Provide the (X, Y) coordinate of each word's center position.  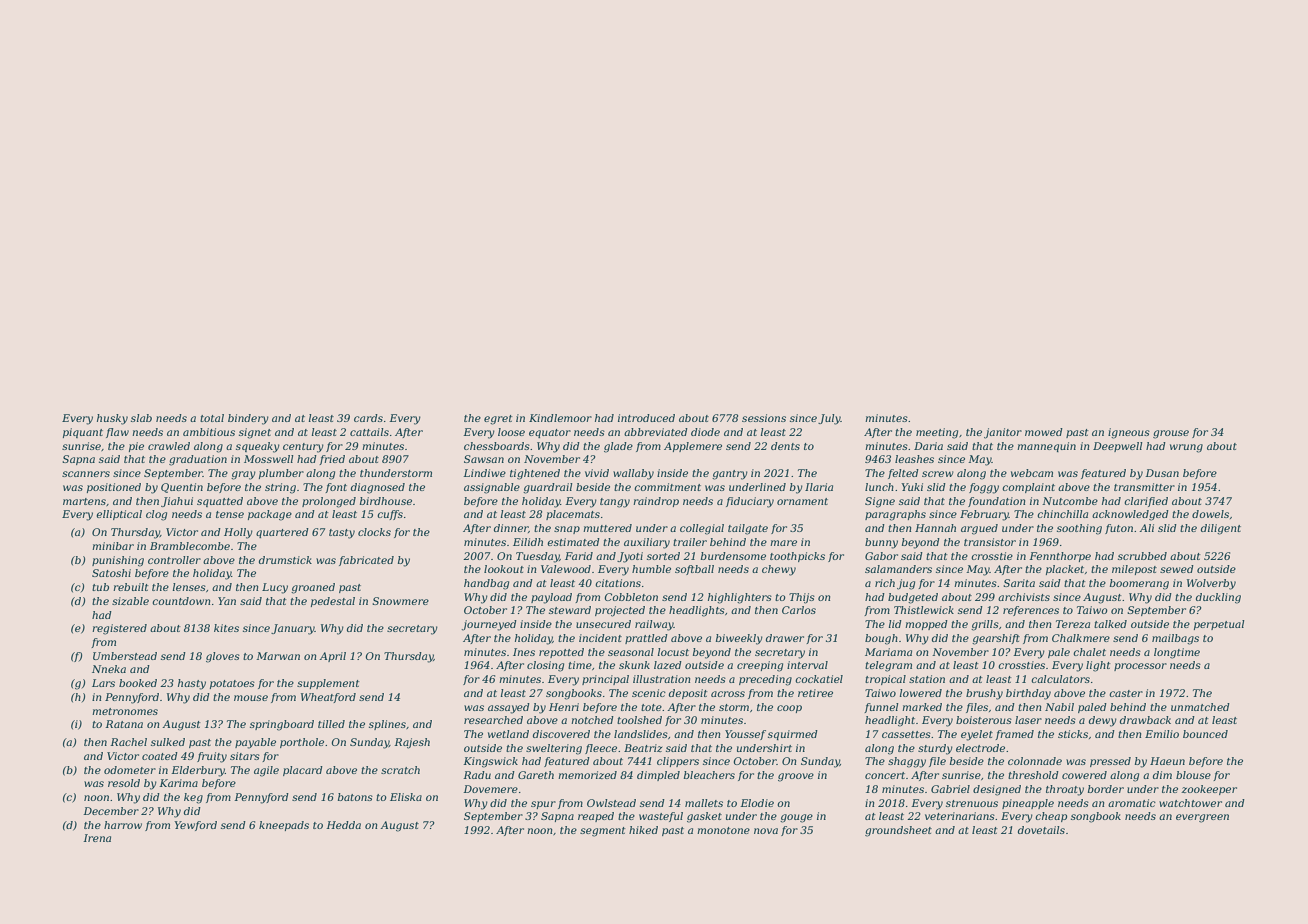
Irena (97, 838)
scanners (86, 474)
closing (545, 666)
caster (1126, 693)
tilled (331, 724)
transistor (990, 542)
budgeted (913, 598)
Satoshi (111, 573)
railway (654, 625)
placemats (573, 515)
